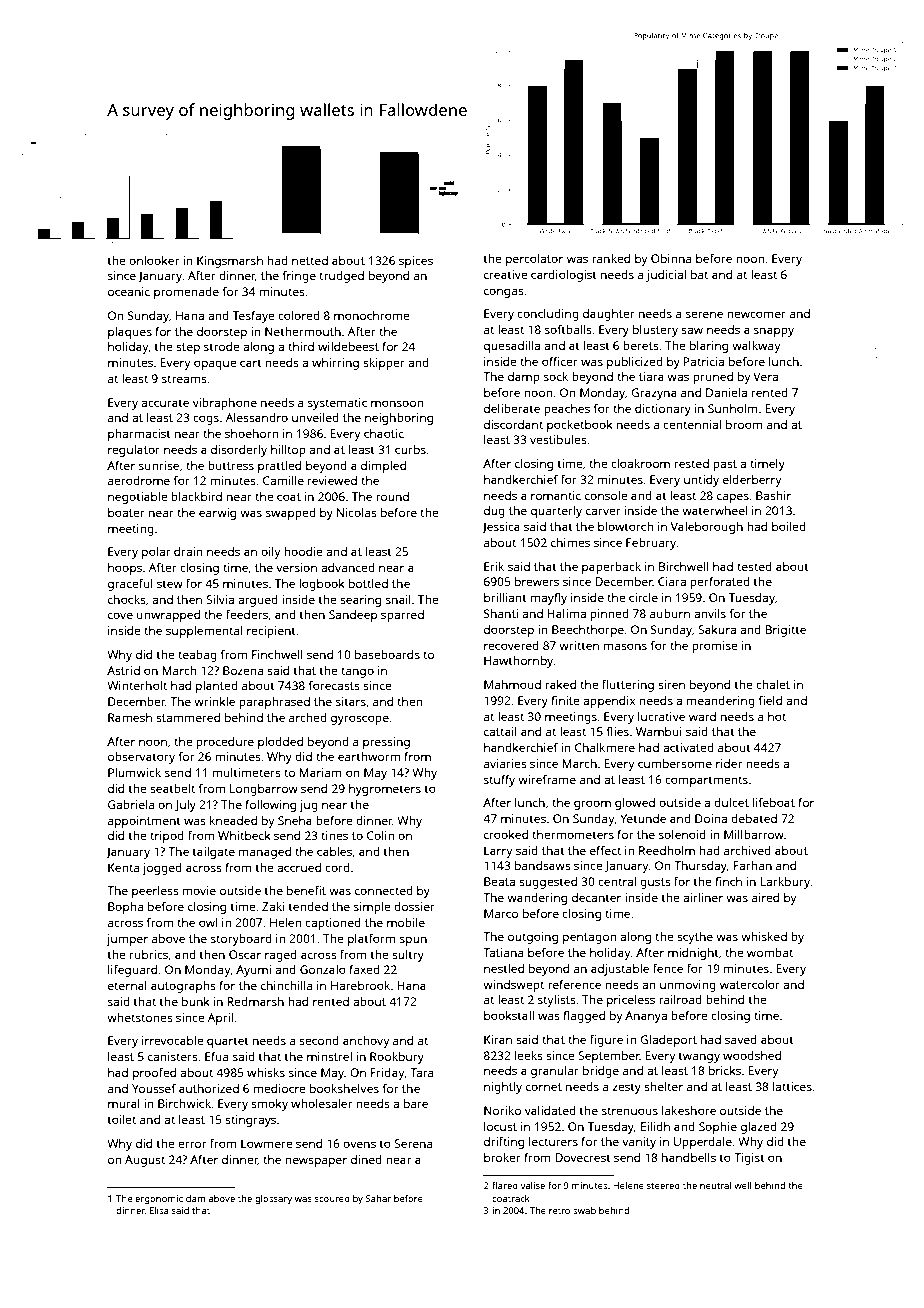  What do you see at coordinates (759, 1128) in the screenshot?
I see `glazed` at bounding box center [759, 1128].
